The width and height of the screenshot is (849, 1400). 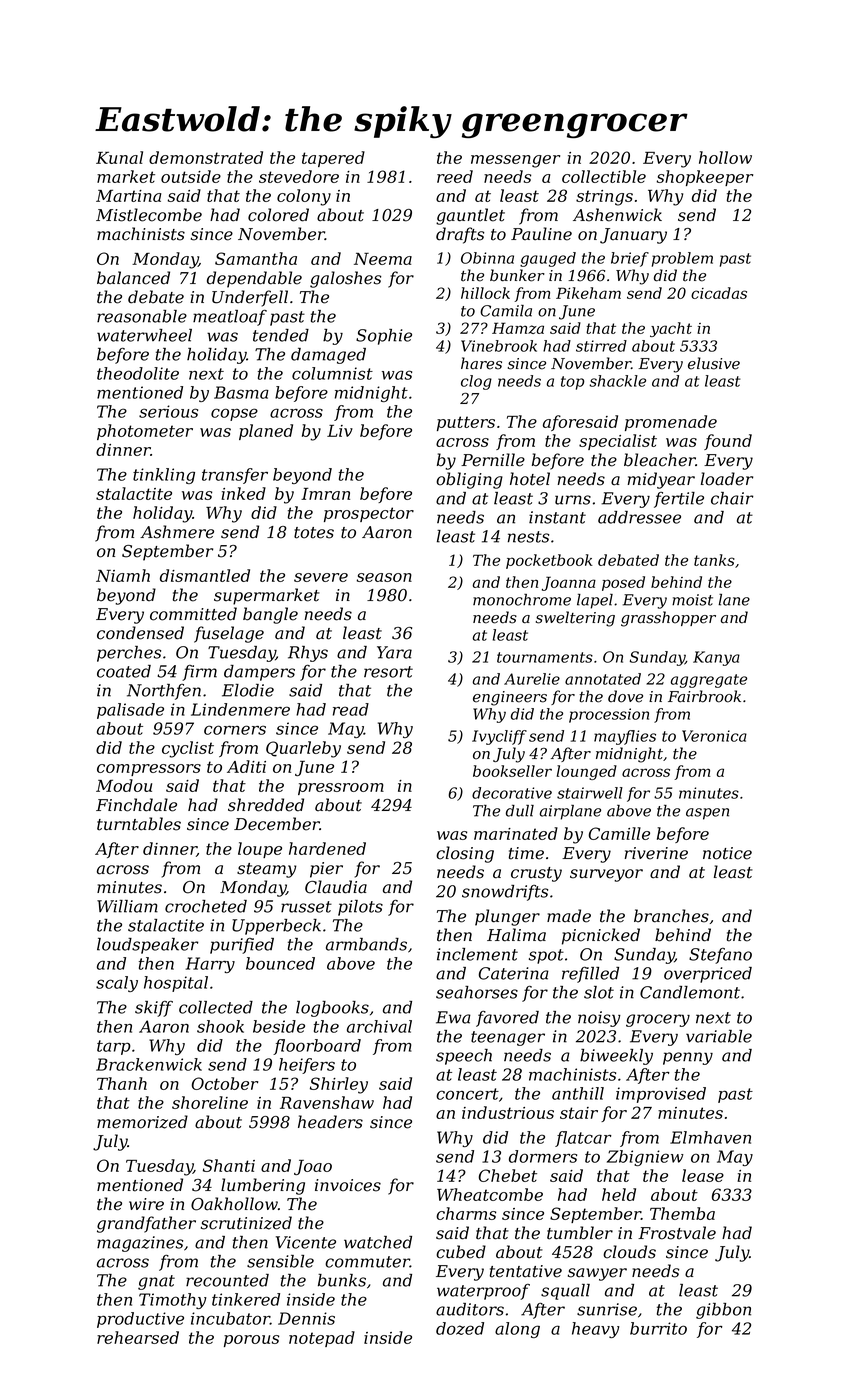 I want to click on compressors, so click(x=149, y=770).
